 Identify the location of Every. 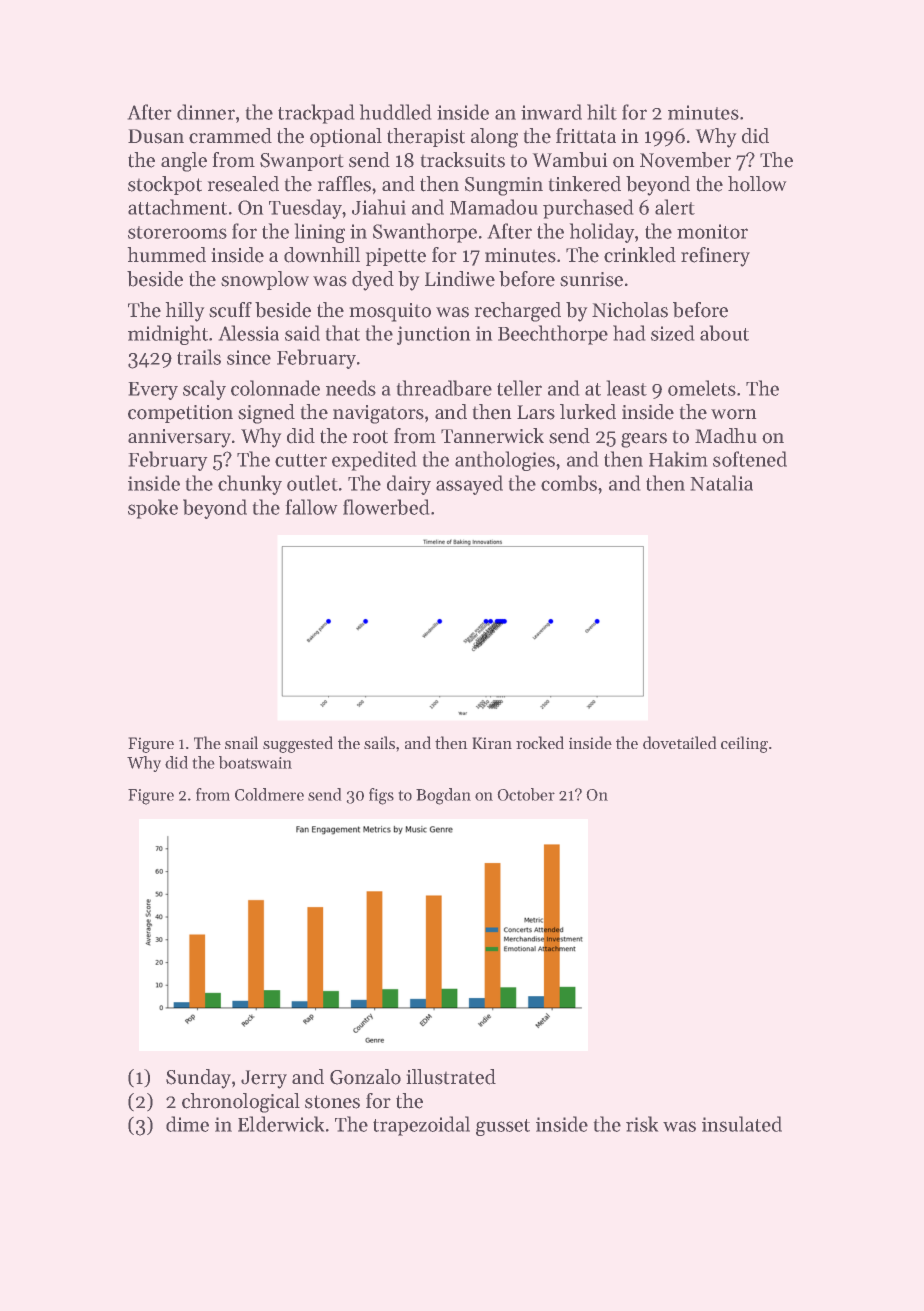
(153, 391).
